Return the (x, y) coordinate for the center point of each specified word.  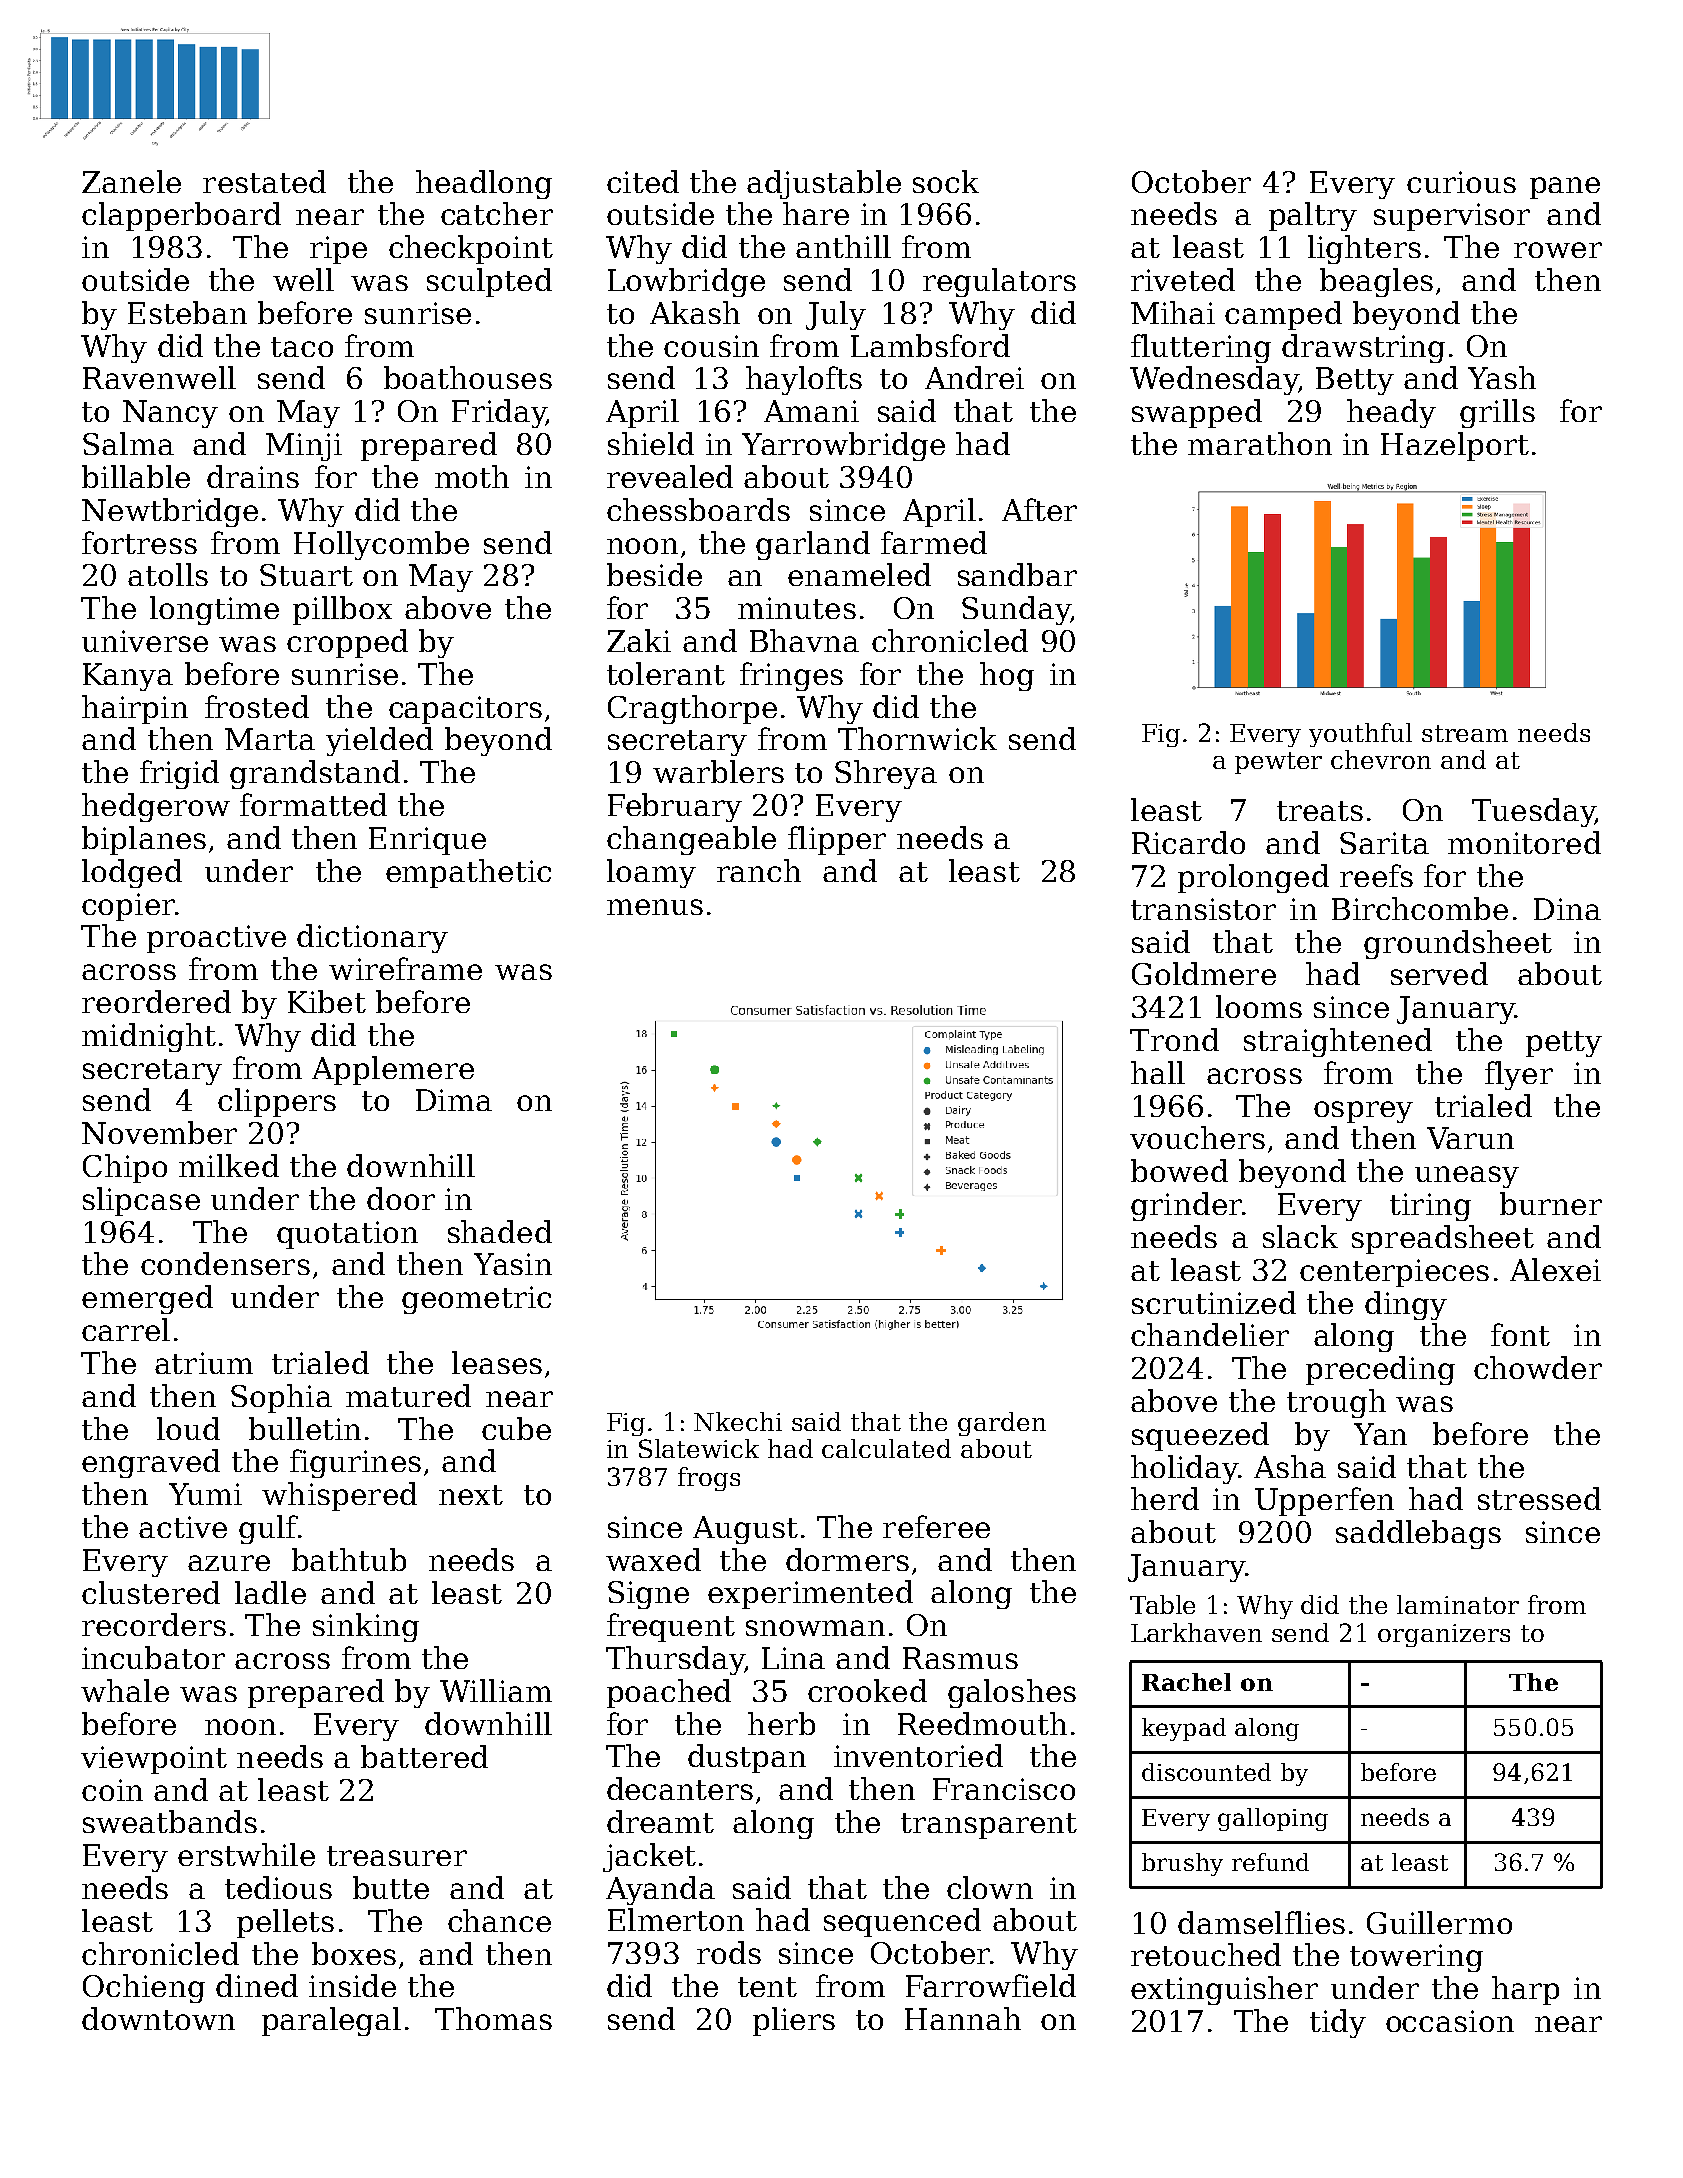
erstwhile (246, 1854)
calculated (886, 1448)
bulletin (305, 1428)
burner (1551, 1203)
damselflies (1261, 1922)
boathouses (468, 377)
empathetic (468, 873)
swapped (1197, 413)
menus (655, 907)
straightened (1338, 1042)
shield (651, 443)
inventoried (918, 1755)
